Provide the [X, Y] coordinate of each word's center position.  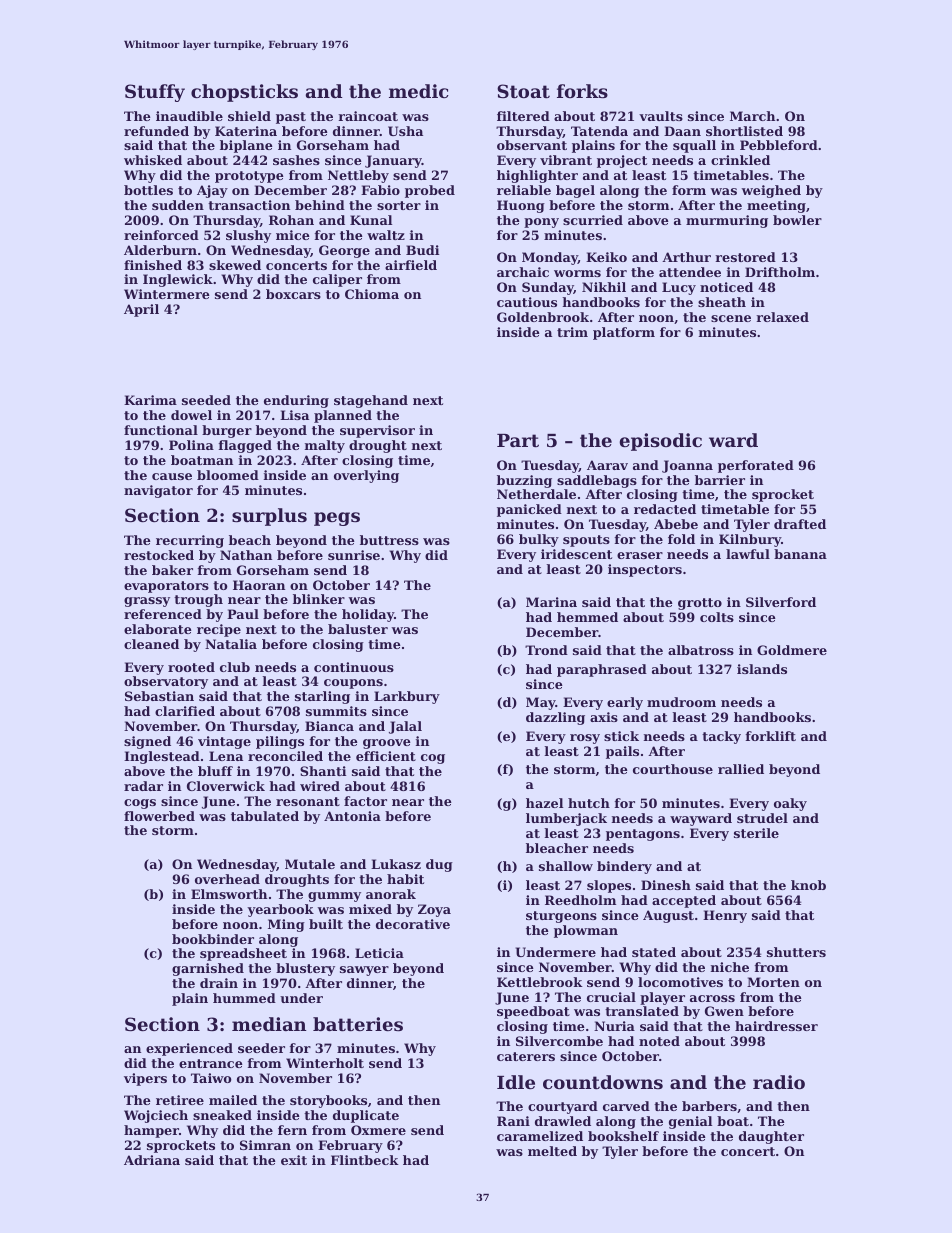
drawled [563, 1121]
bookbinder [213, 939]
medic [419, 91]
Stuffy [155, 93]
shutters [796, 952]
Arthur [686, 257]
